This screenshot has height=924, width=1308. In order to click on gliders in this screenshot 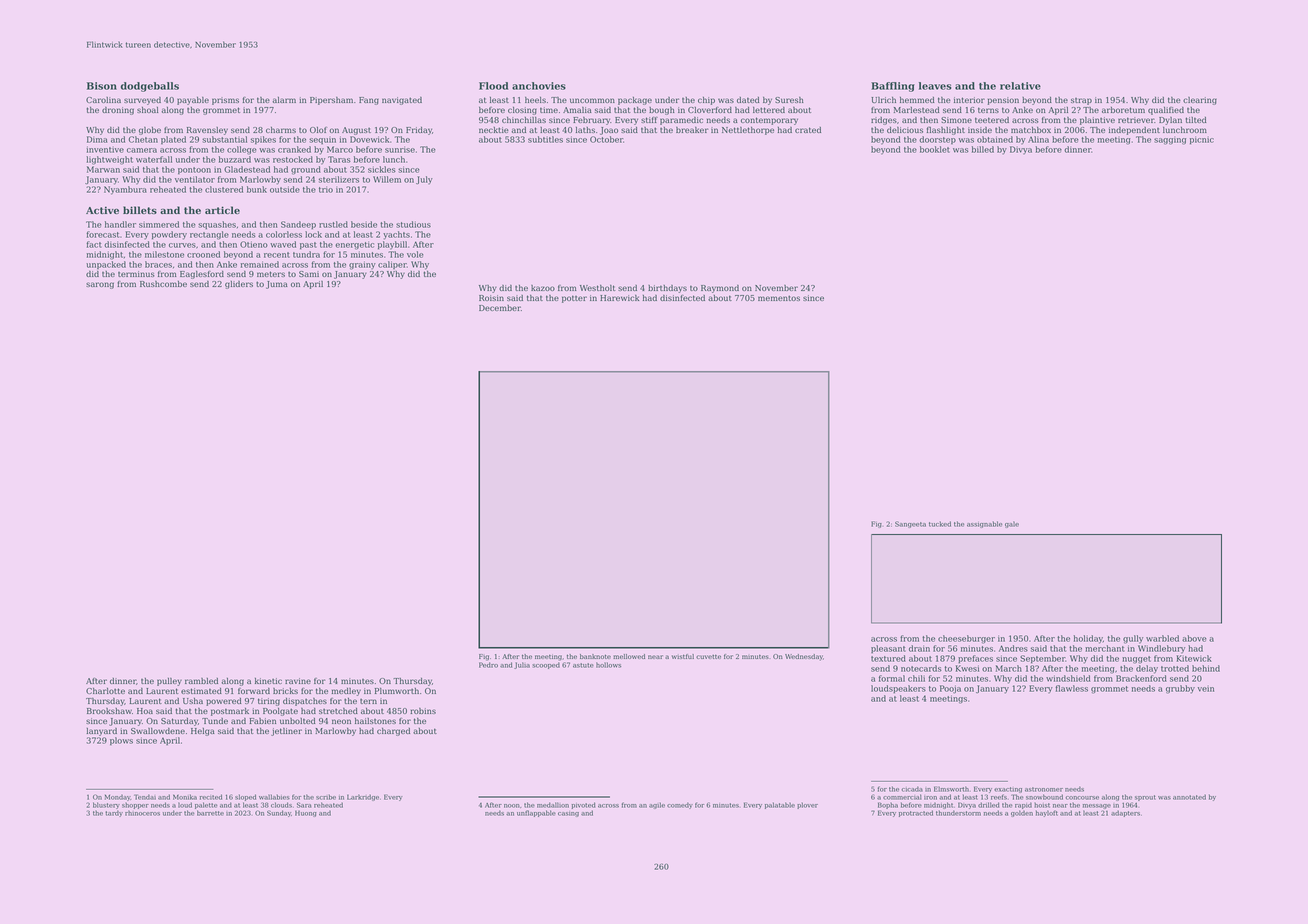, I will do `click(239, 285)`.
